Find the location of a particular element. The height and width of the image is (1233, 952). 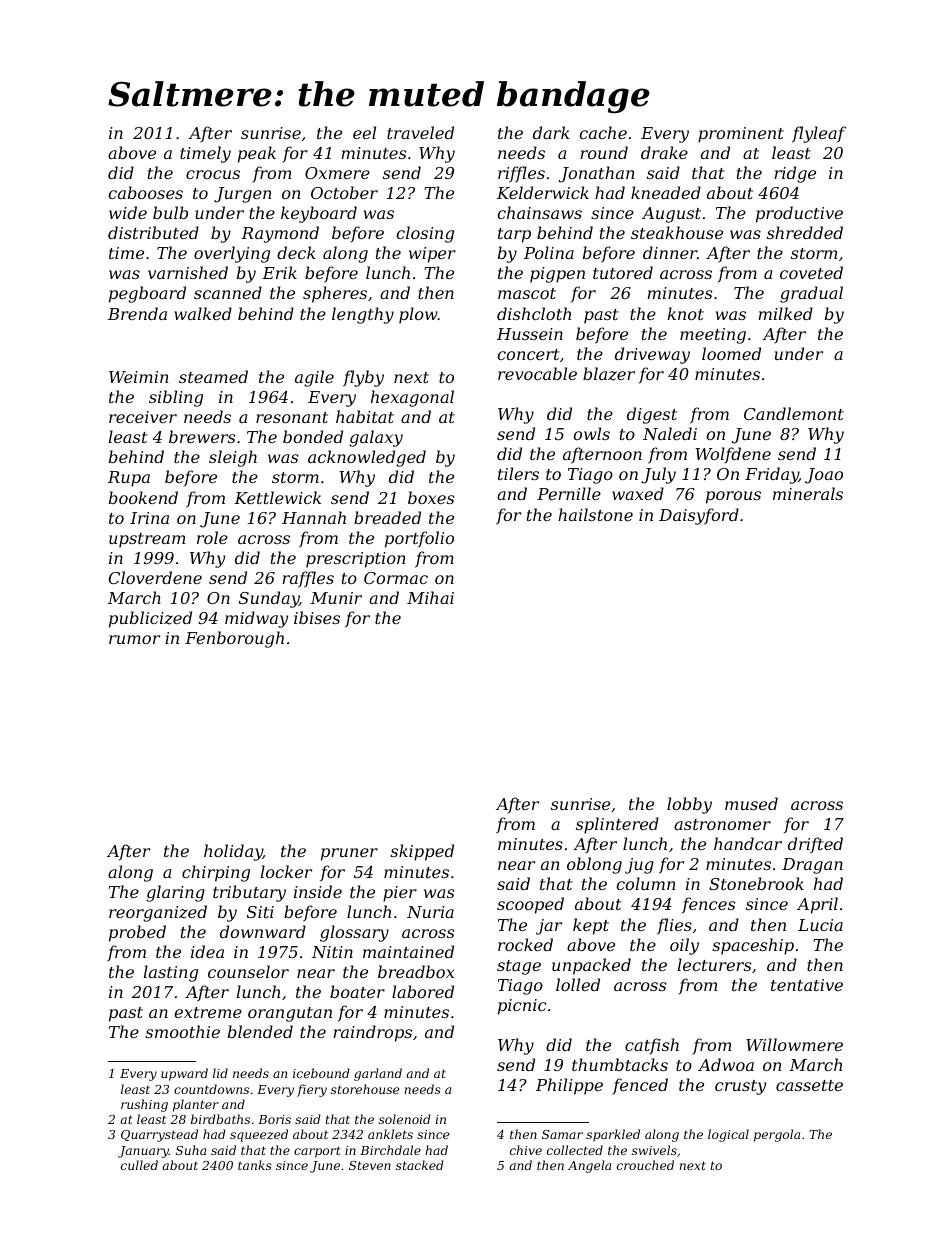

cabooses is located at coordinates (145, 192).
